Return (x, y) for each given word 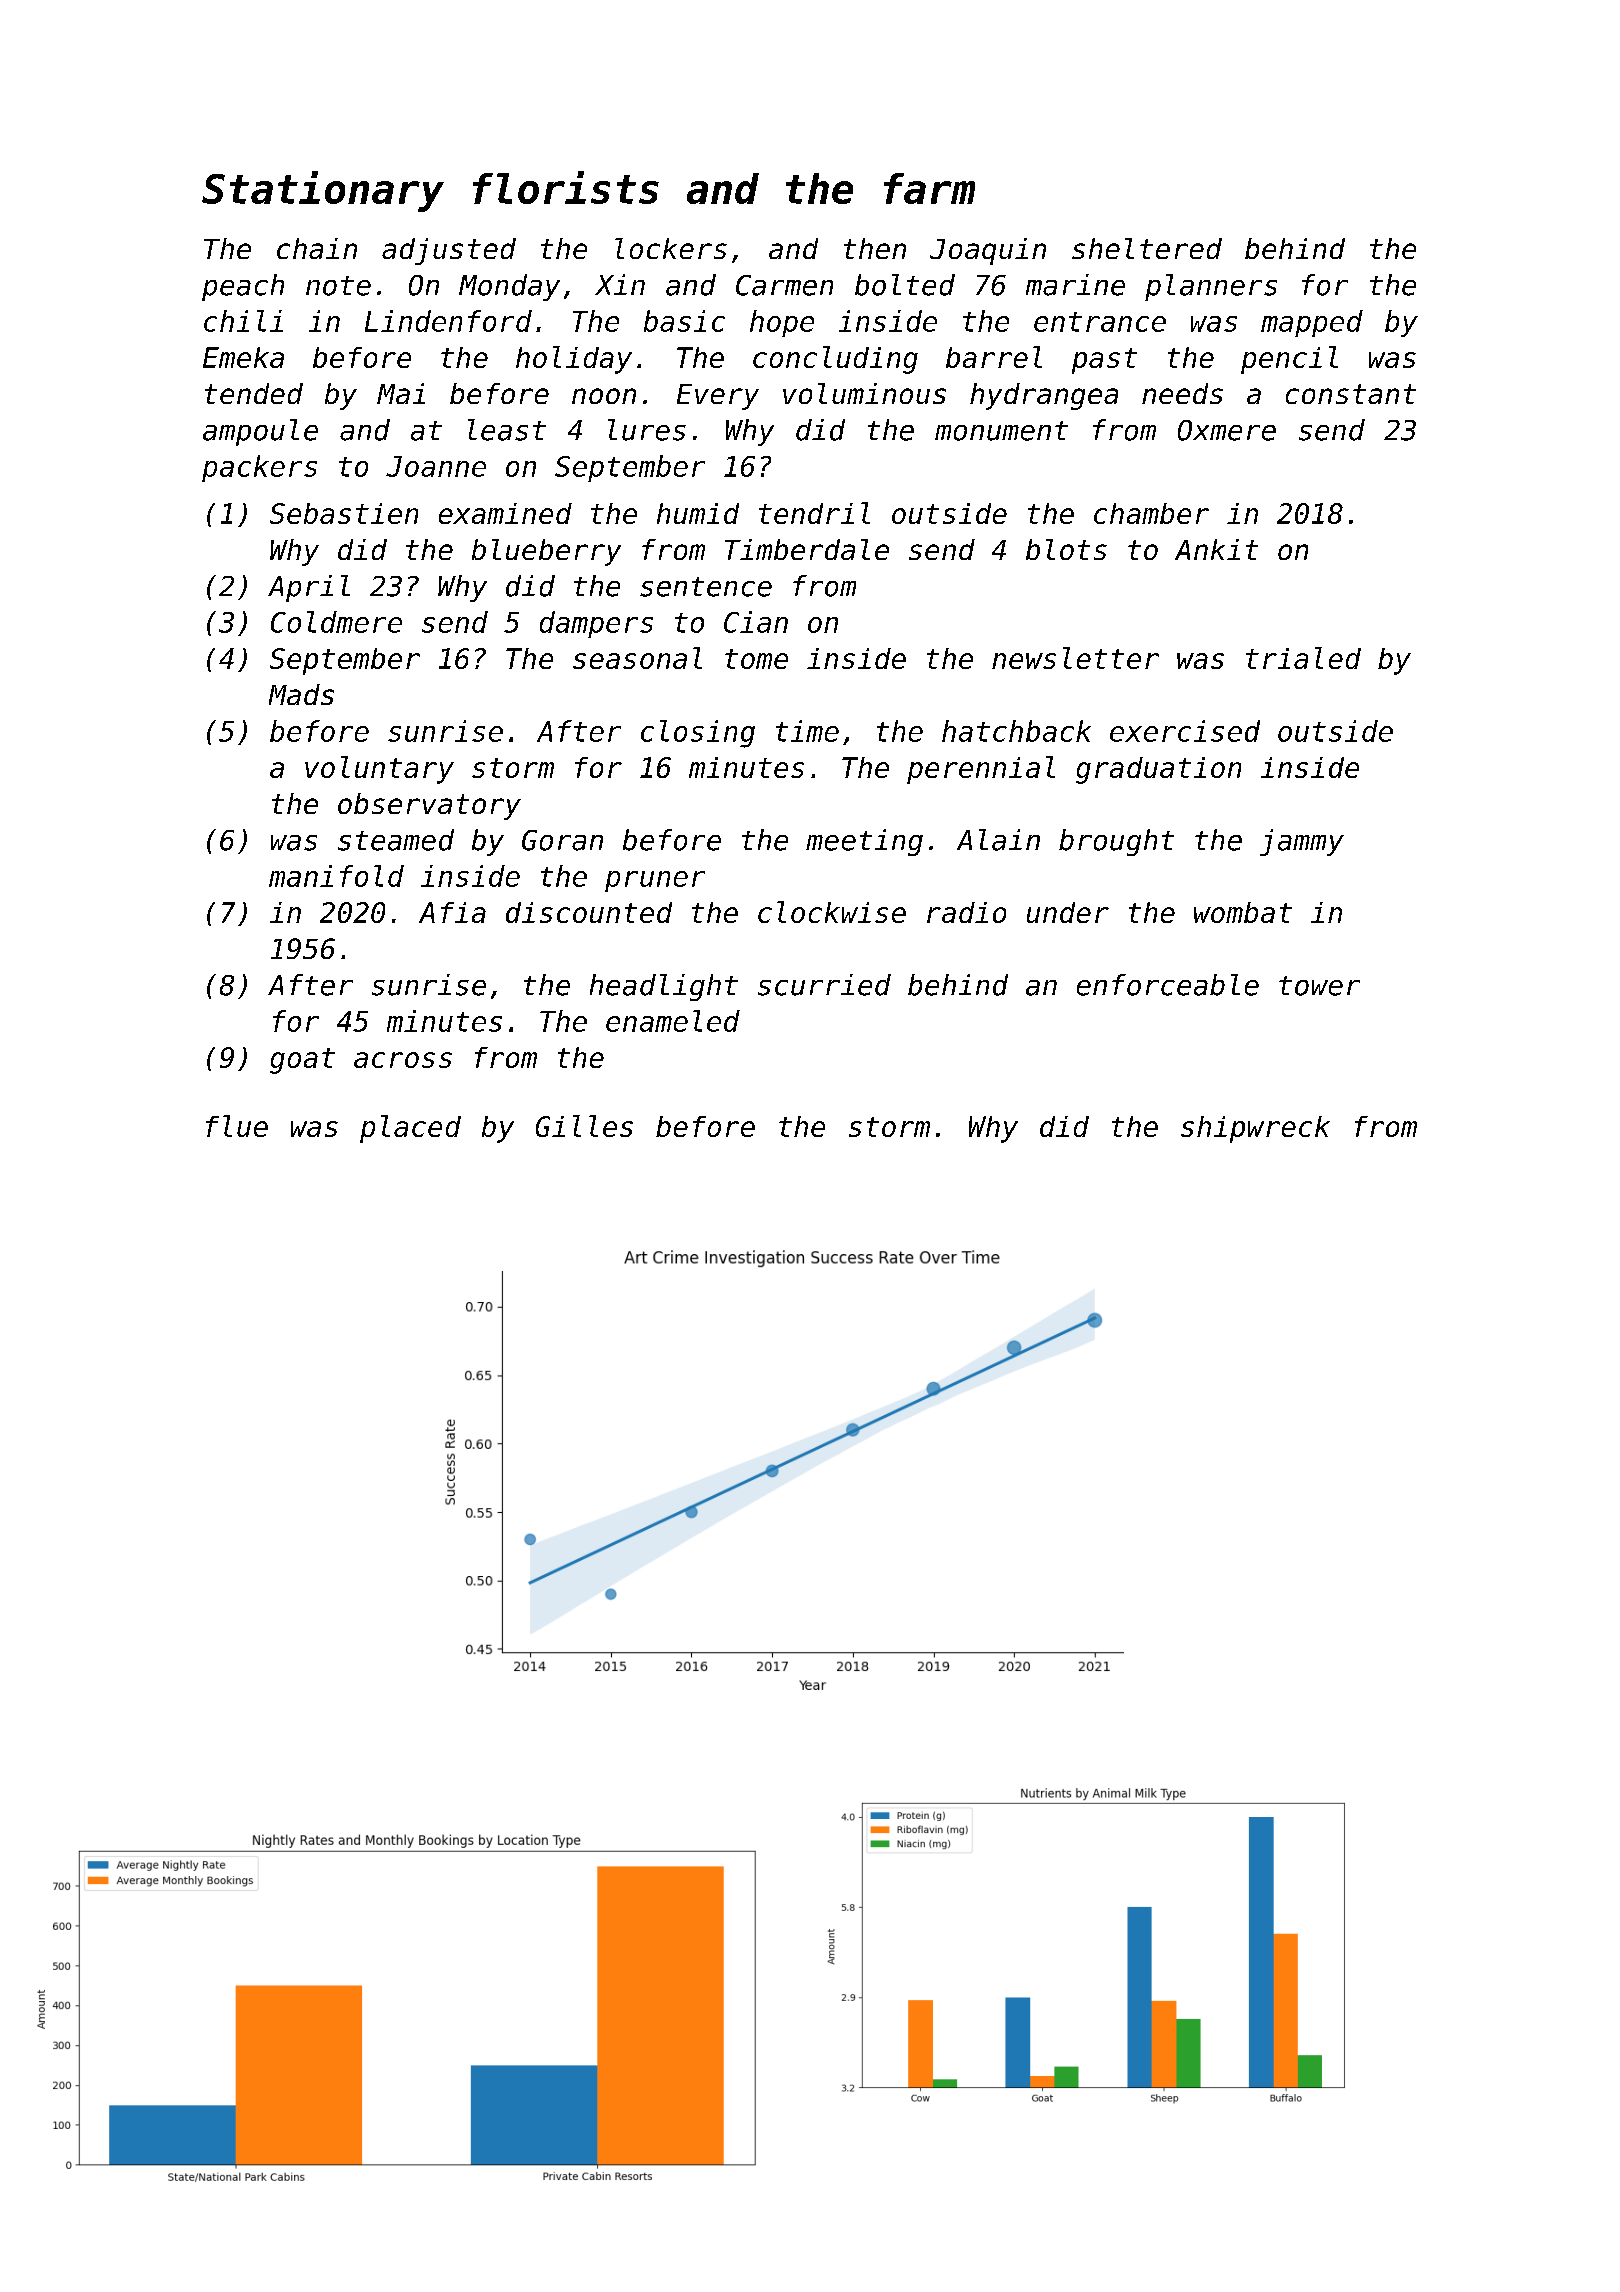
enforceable (1168, 985)
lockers (671, 248)
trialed (1303, 658)
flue (237, 1126)
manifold (336, 876)
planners (1211, 287)
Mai (401, 393)
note (338, 286)
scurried (824, 985)
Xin (620, 284)
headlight (664, 987)
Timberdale (807, 549)
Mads (301, 694)
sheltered (1147, 248)
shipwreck (1255, 1129)
